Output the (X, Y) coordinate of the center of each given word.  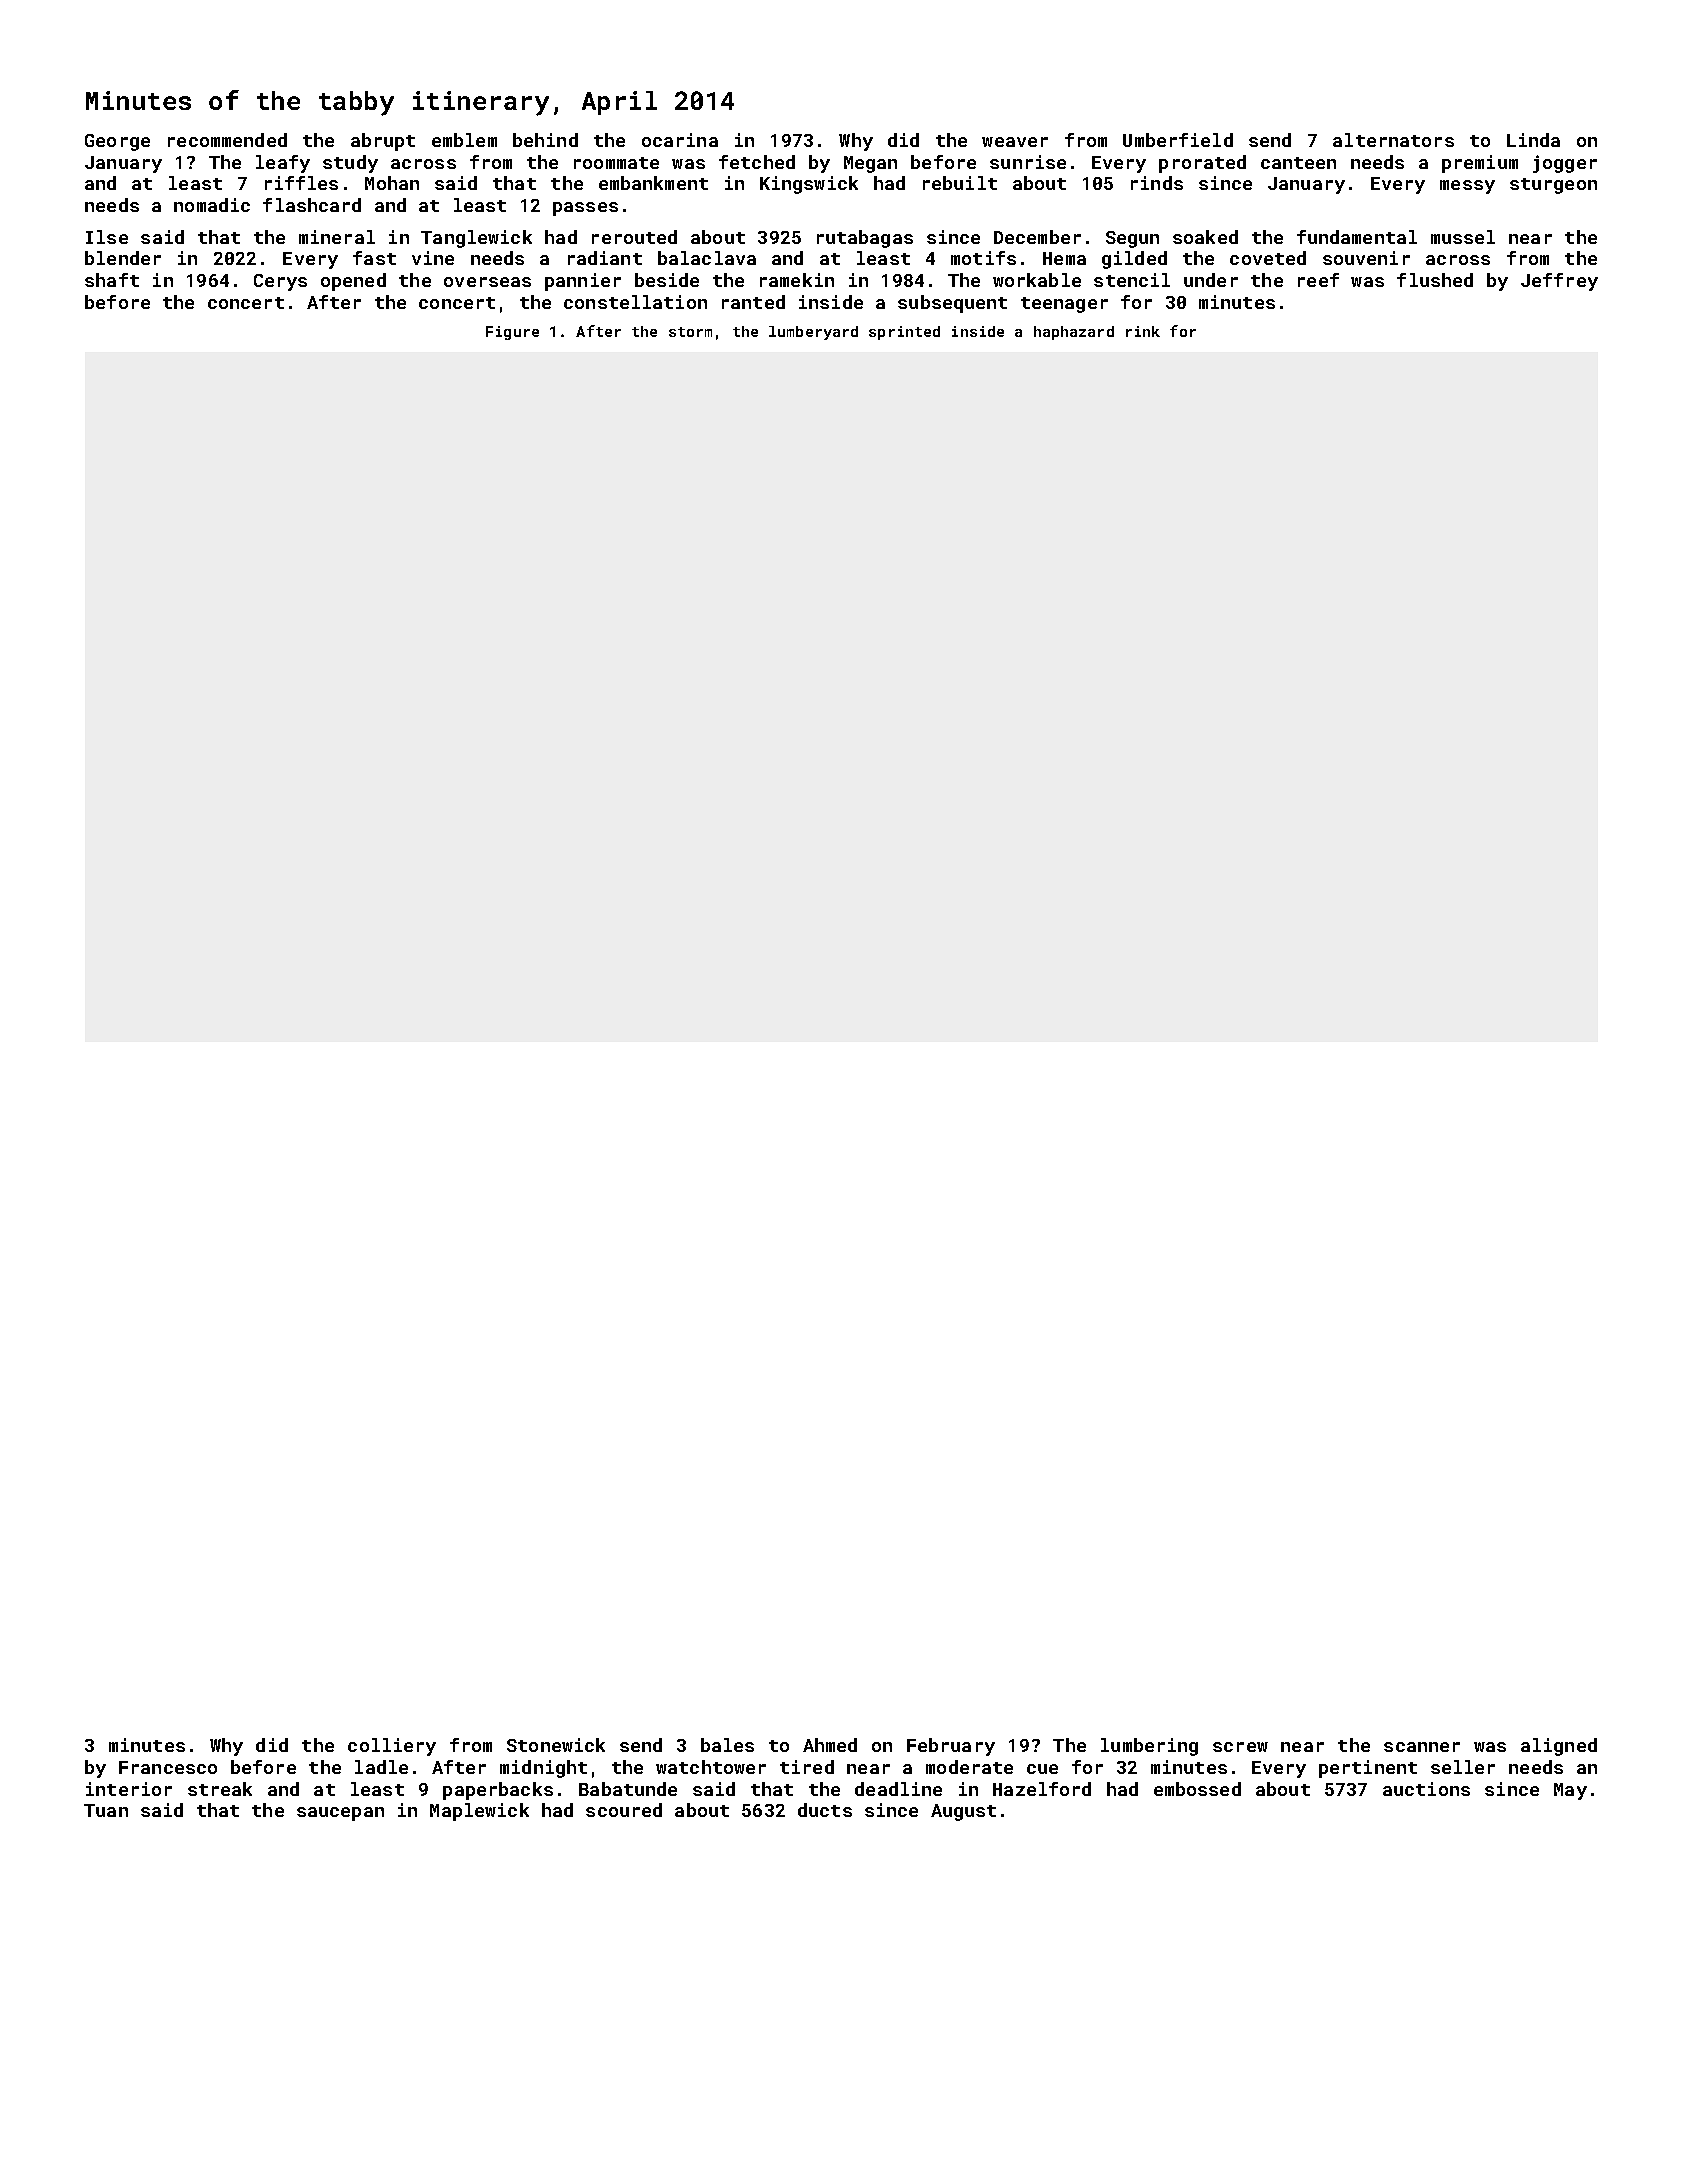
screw (1240, 1747)
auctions (1426, 1789)
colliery (392, 1747)
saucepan (340, 1814)
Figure (512, 333)
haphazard (1074, 333)
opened (353, 282)
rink (1143, 331)
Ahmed (830, 1745)
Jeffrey (1559, 282)
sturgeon (1553, 186)
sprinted (904, 333)
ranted (753, 302)
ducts (825, 1810)
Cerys (280, 282)
